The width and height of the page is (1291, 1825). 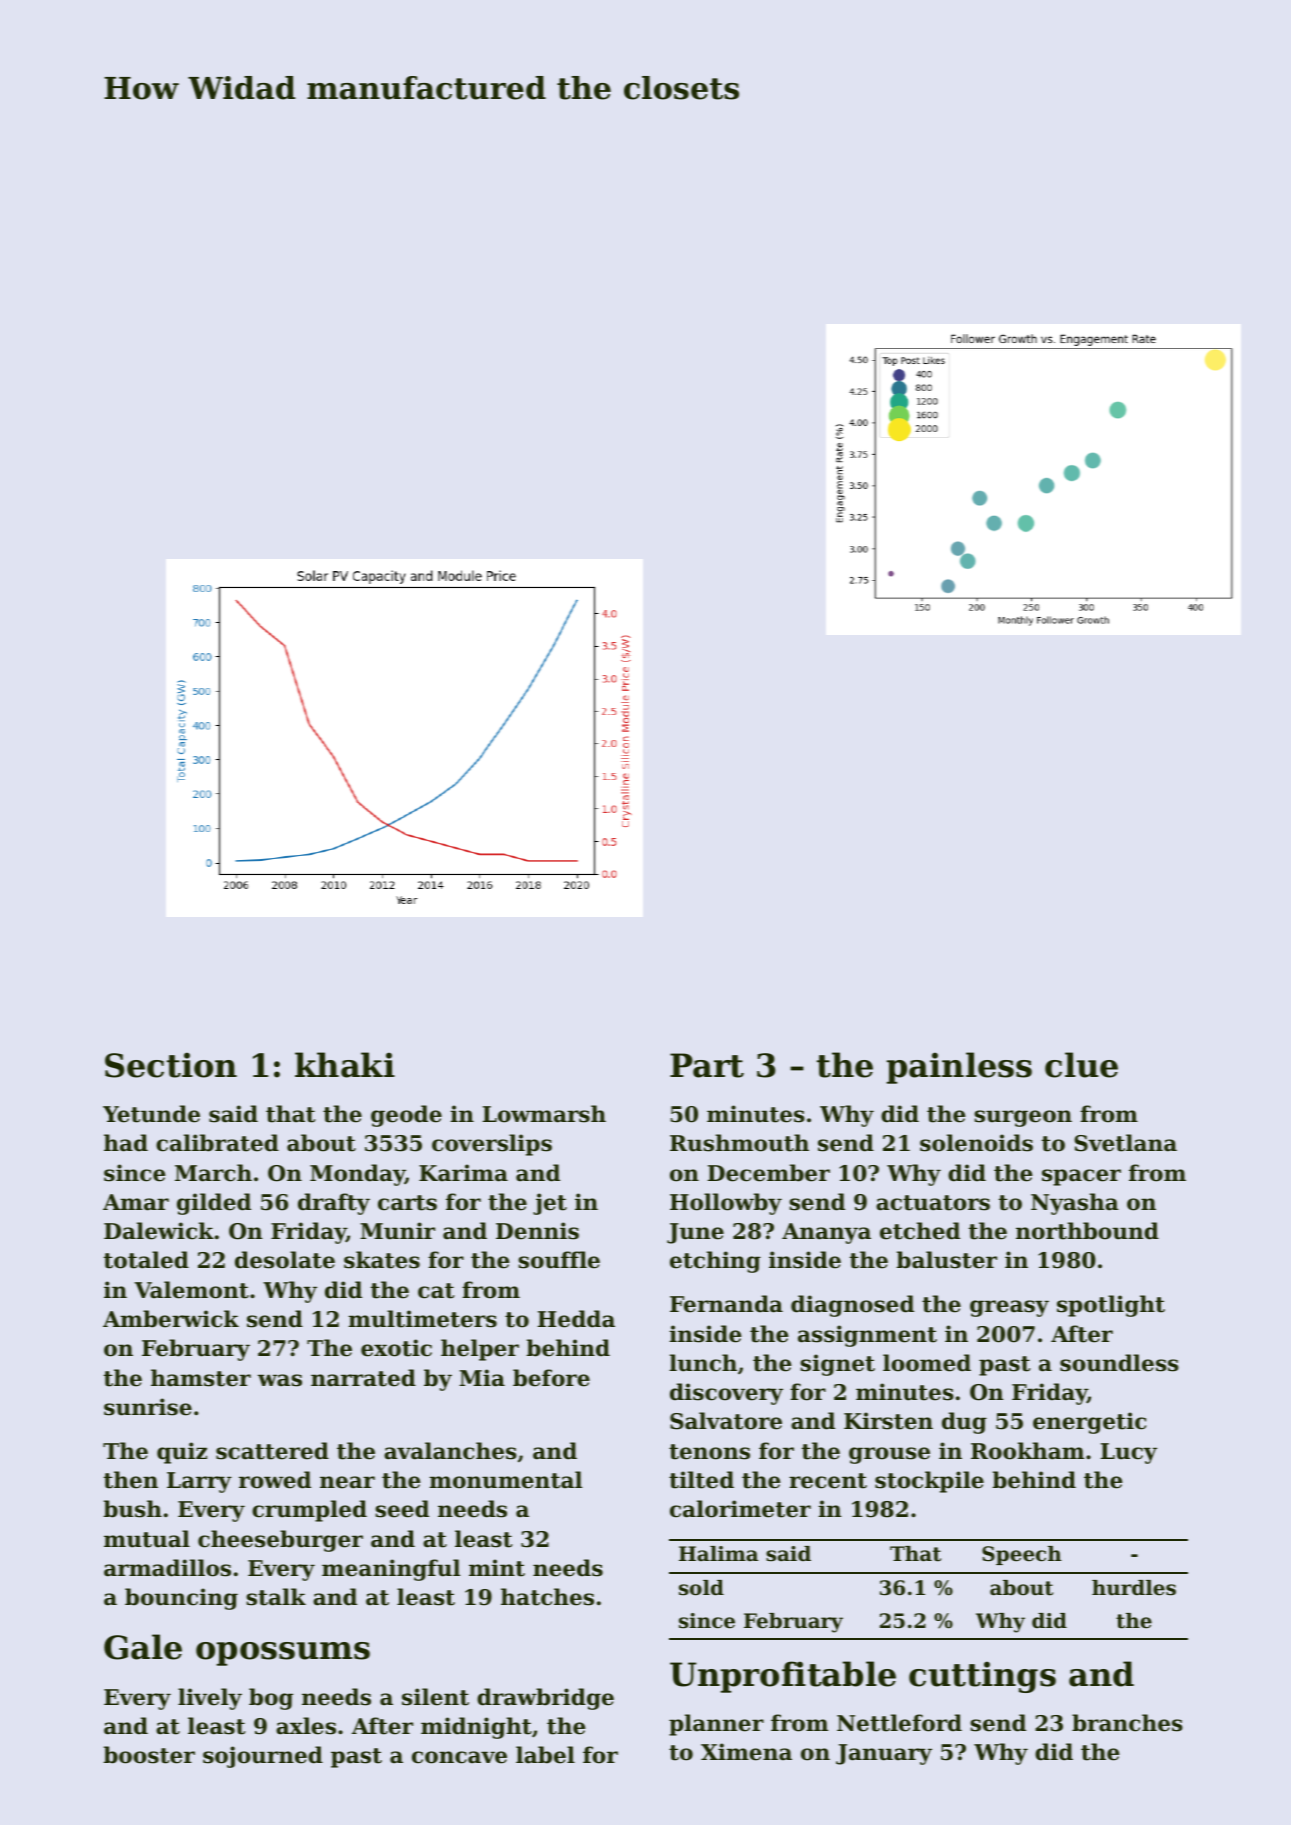 What do you see at coordinates (1087, 1231) in the page?
I see `northbound` at bounding box center [1087, 1231].
